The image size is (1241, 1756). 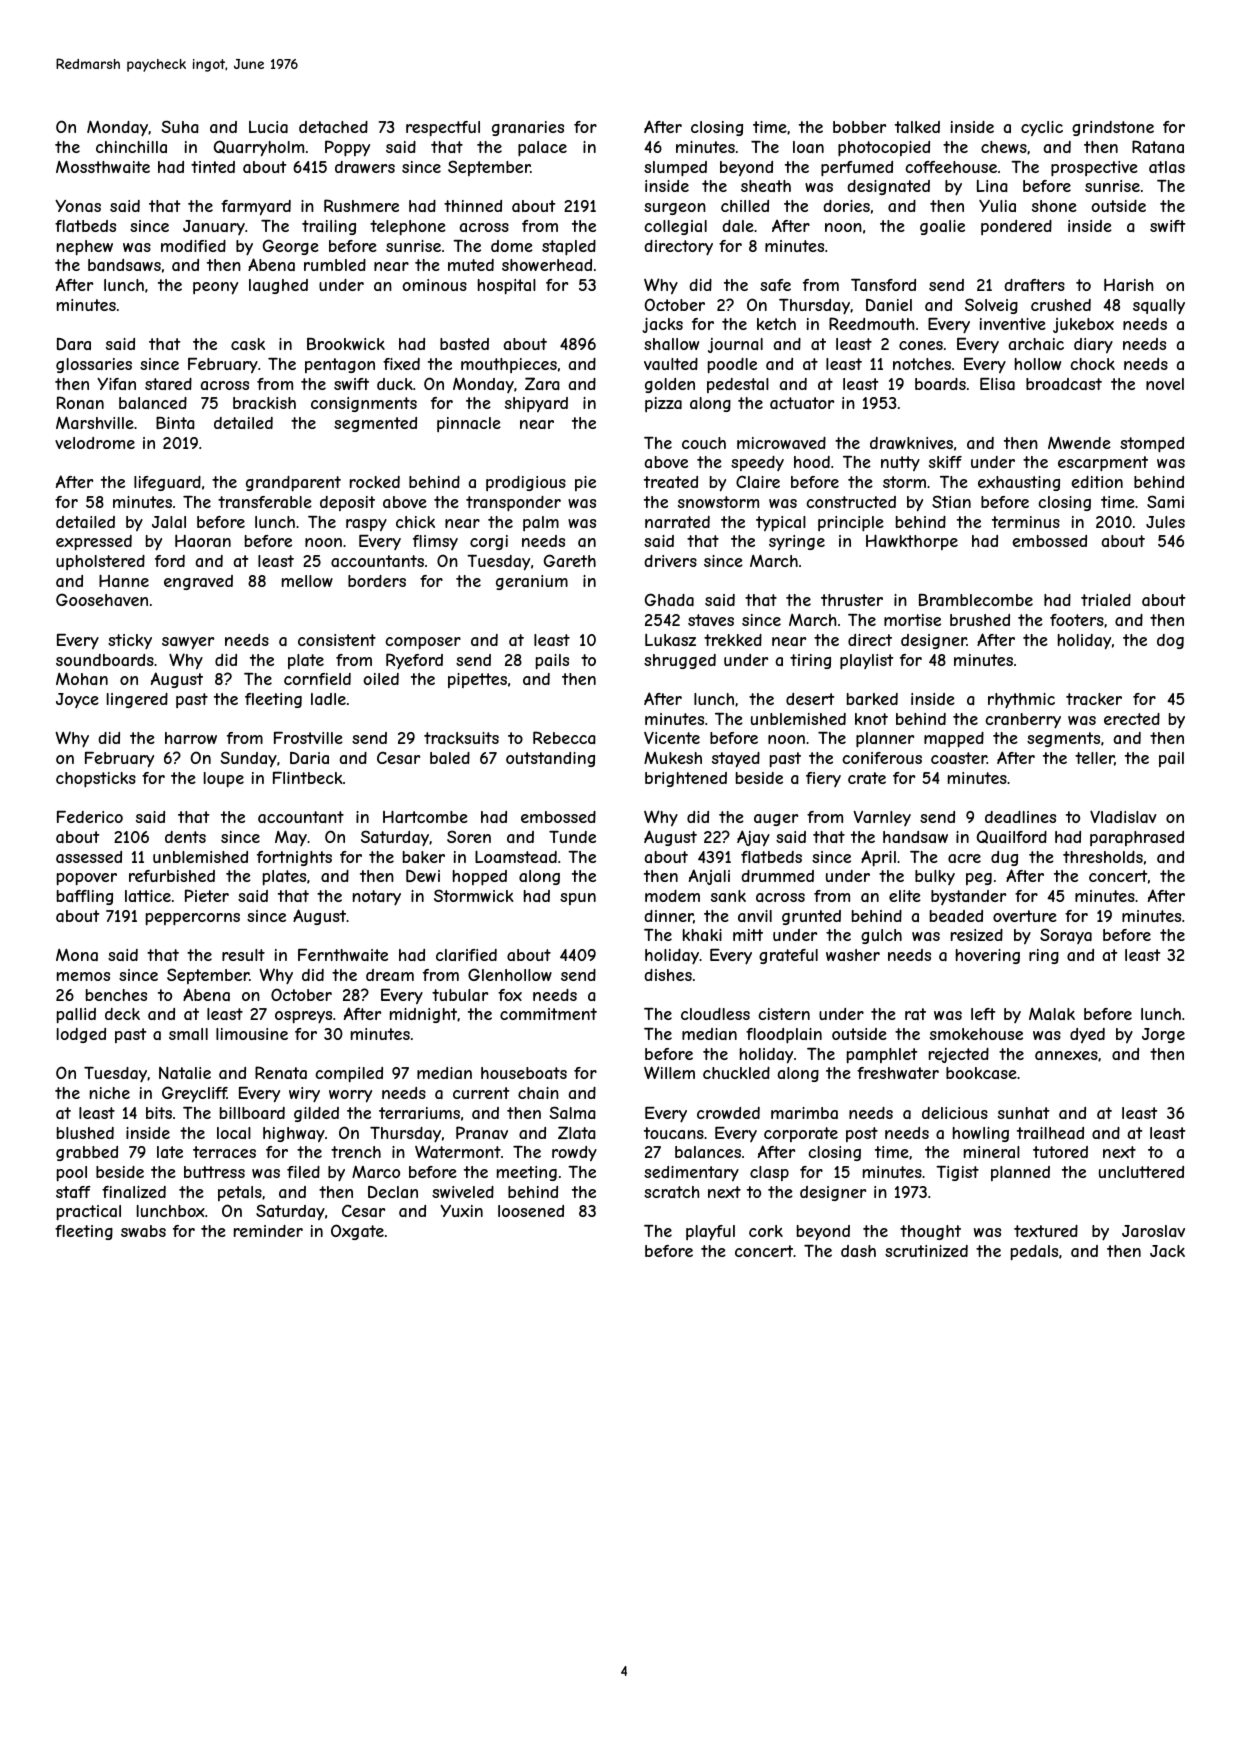 I want to click on chopsticks, so click(x=96, y=780).
